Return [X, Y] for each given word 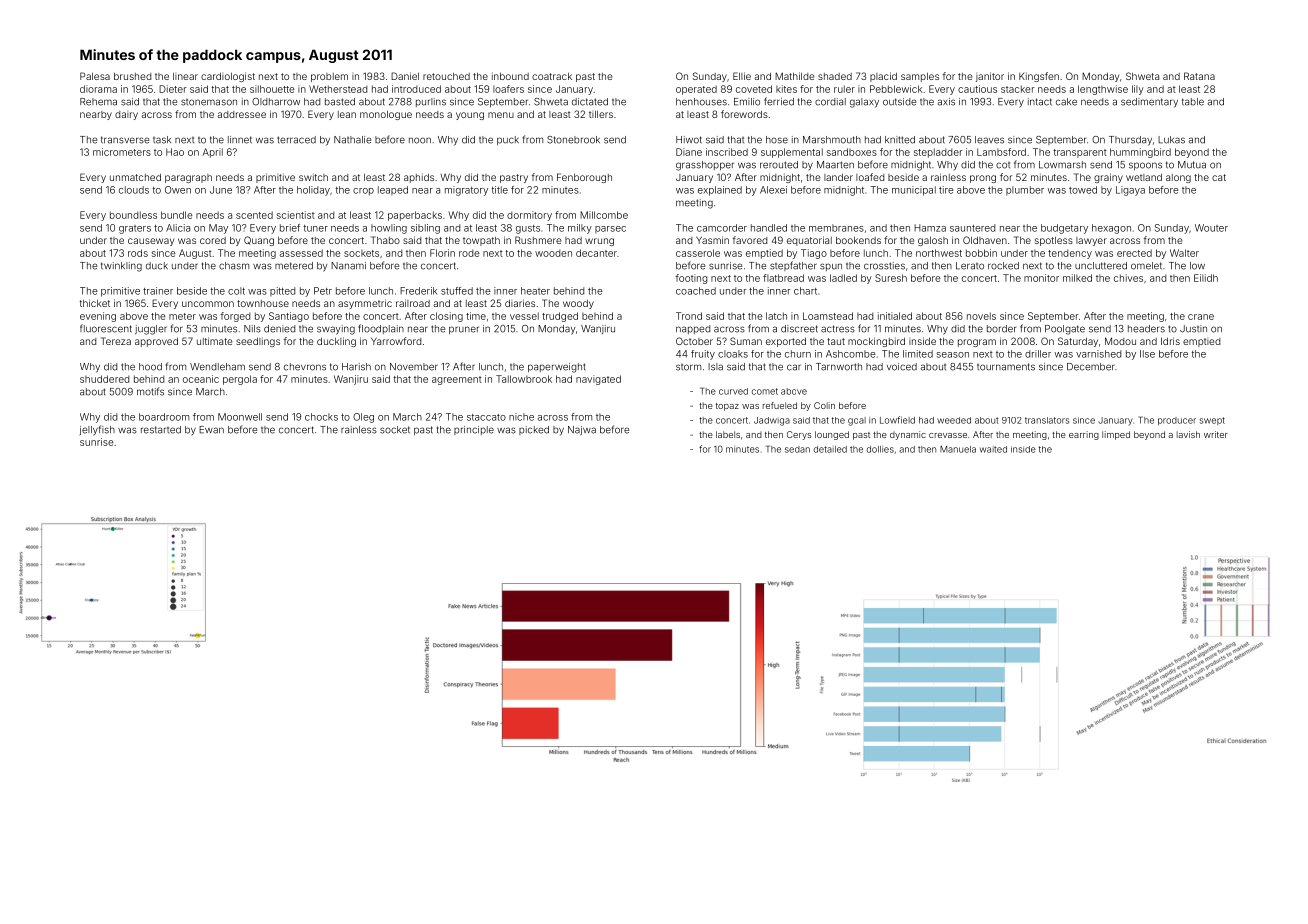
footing [691, 279]
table [1193, 102]
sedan [797, 449]
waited [993, 449]
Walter [1184, 253]
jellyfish [97, 430]
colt [236, 291]
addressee [242, 114]
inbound [510, 76]
